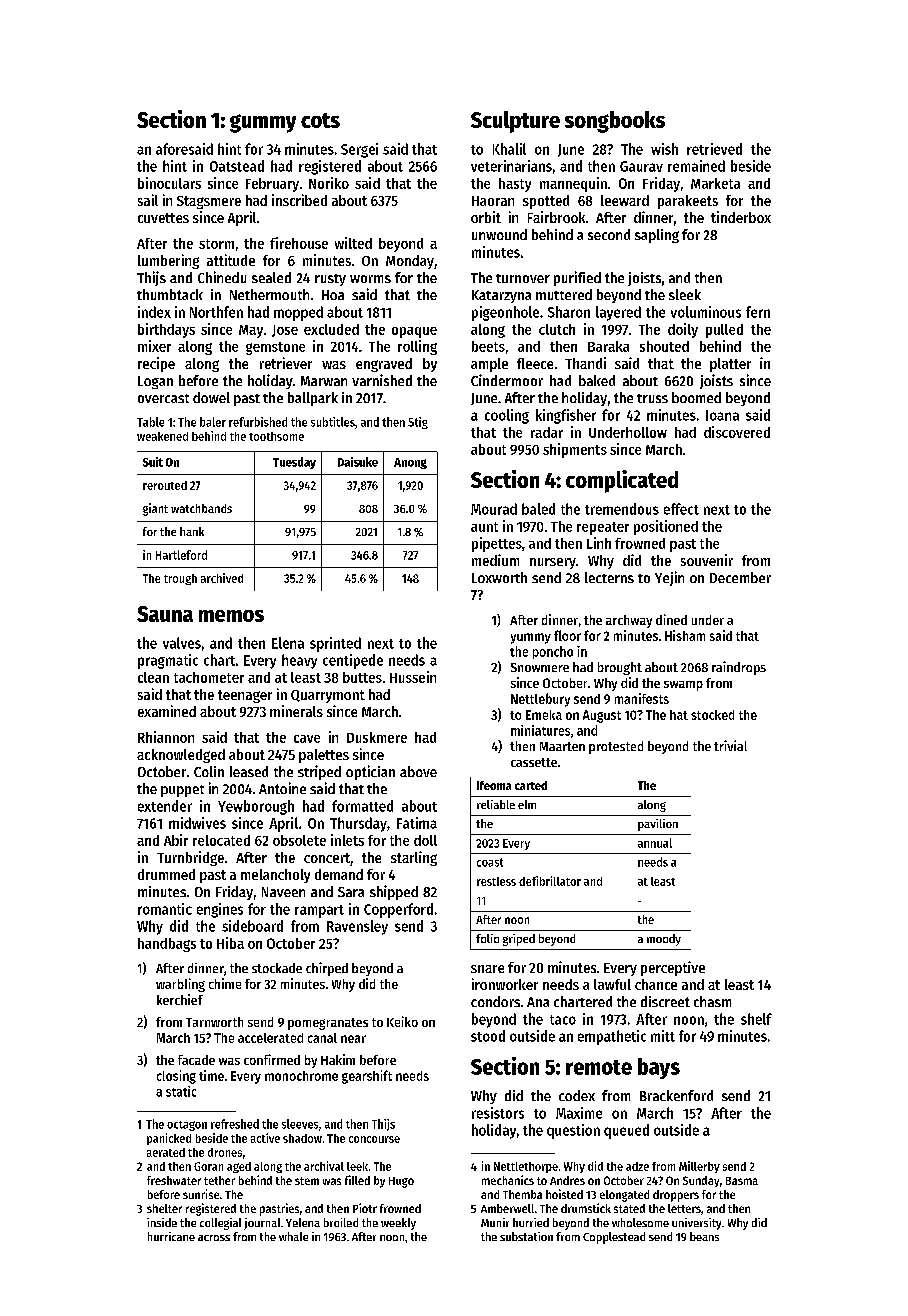 The height and width of the screenshot is (1316, 908). I want to click on Tuesday, so click(294, 463).
